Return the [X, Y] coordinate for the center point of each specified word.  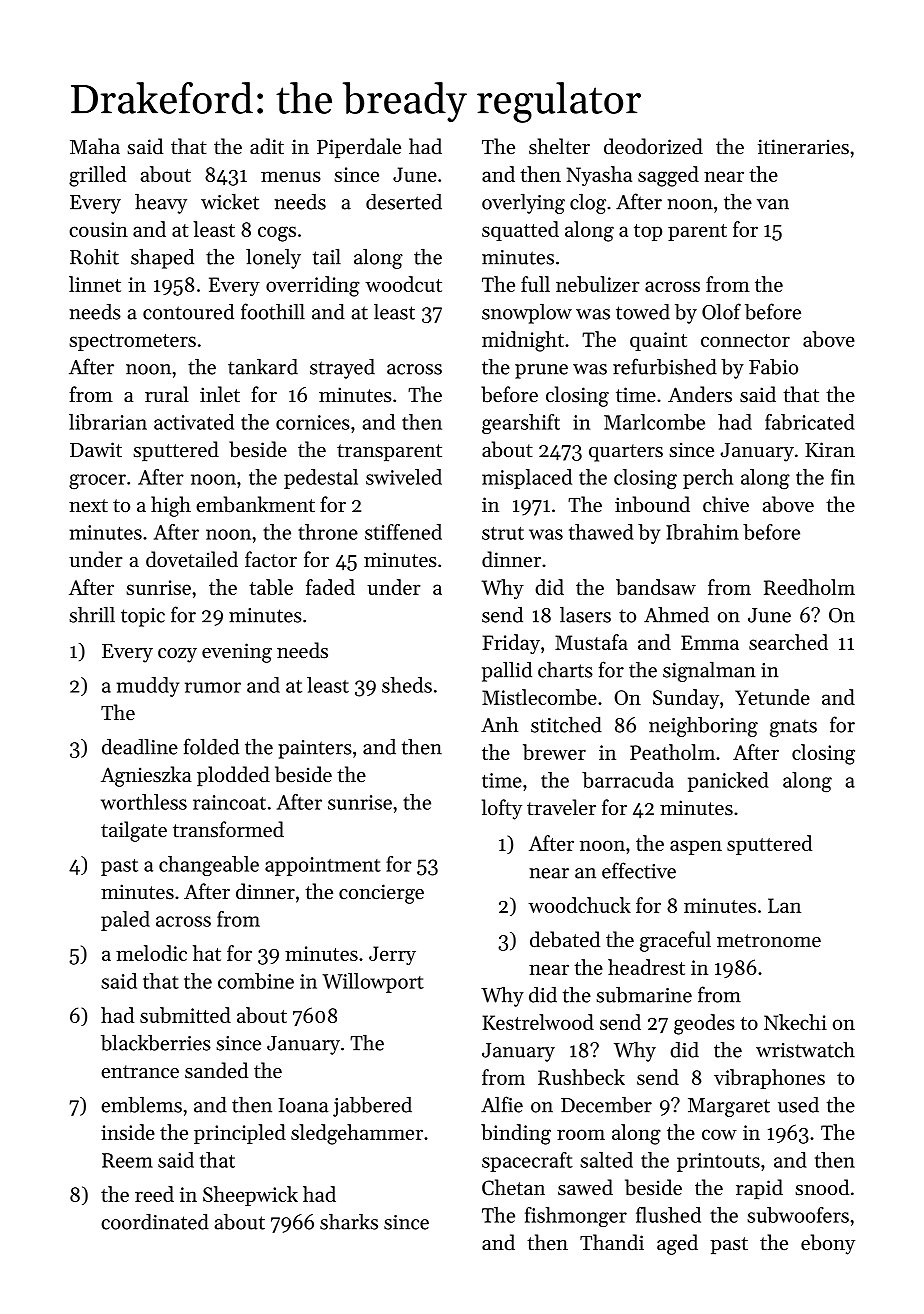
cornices [313, 422]
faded [330, 587]
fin [843, 477]
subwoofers [798, 1215]
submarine [644, 995]
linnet [95, 284]
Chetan [513, 1187]
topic [143, 617]
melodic [151, 953]
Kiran [830, 449]
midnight [523, 341]
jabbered [372, 1107]
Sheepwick [250, 1196]
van [773, 204]
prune [541, 371]
